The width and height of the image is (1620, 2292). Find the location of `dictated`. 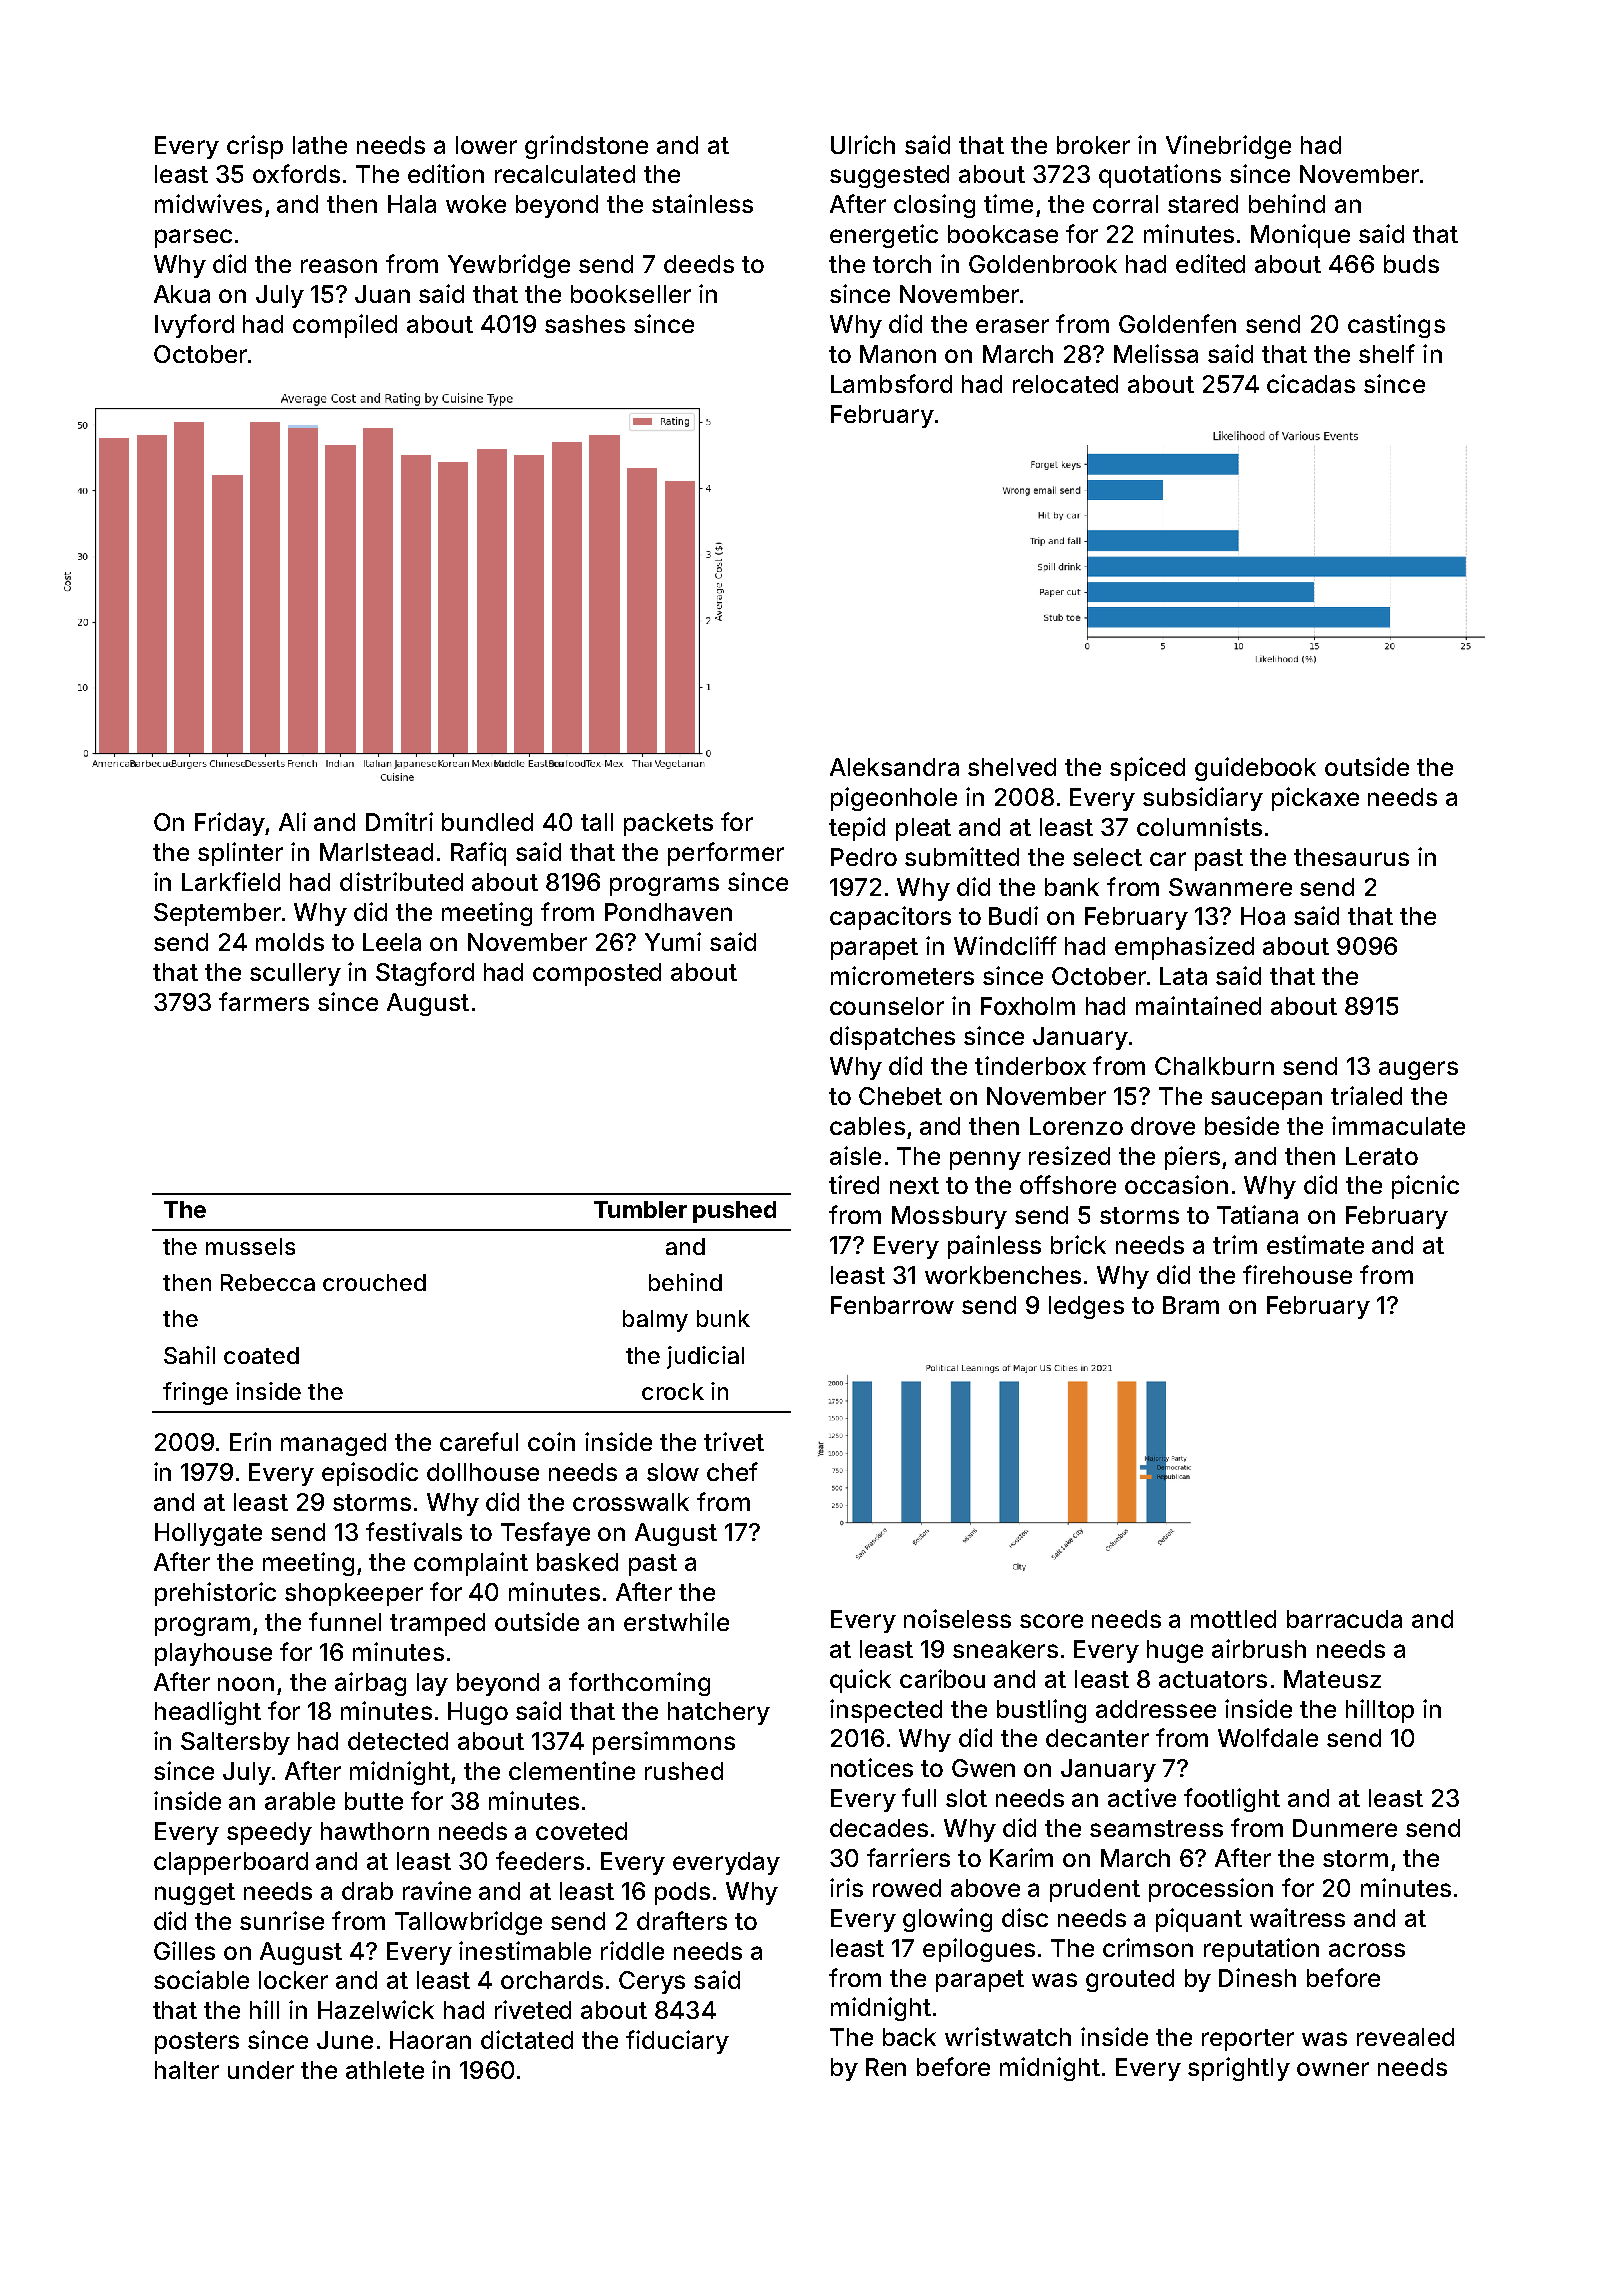

dictated is located at coordinates (527, 2039).
